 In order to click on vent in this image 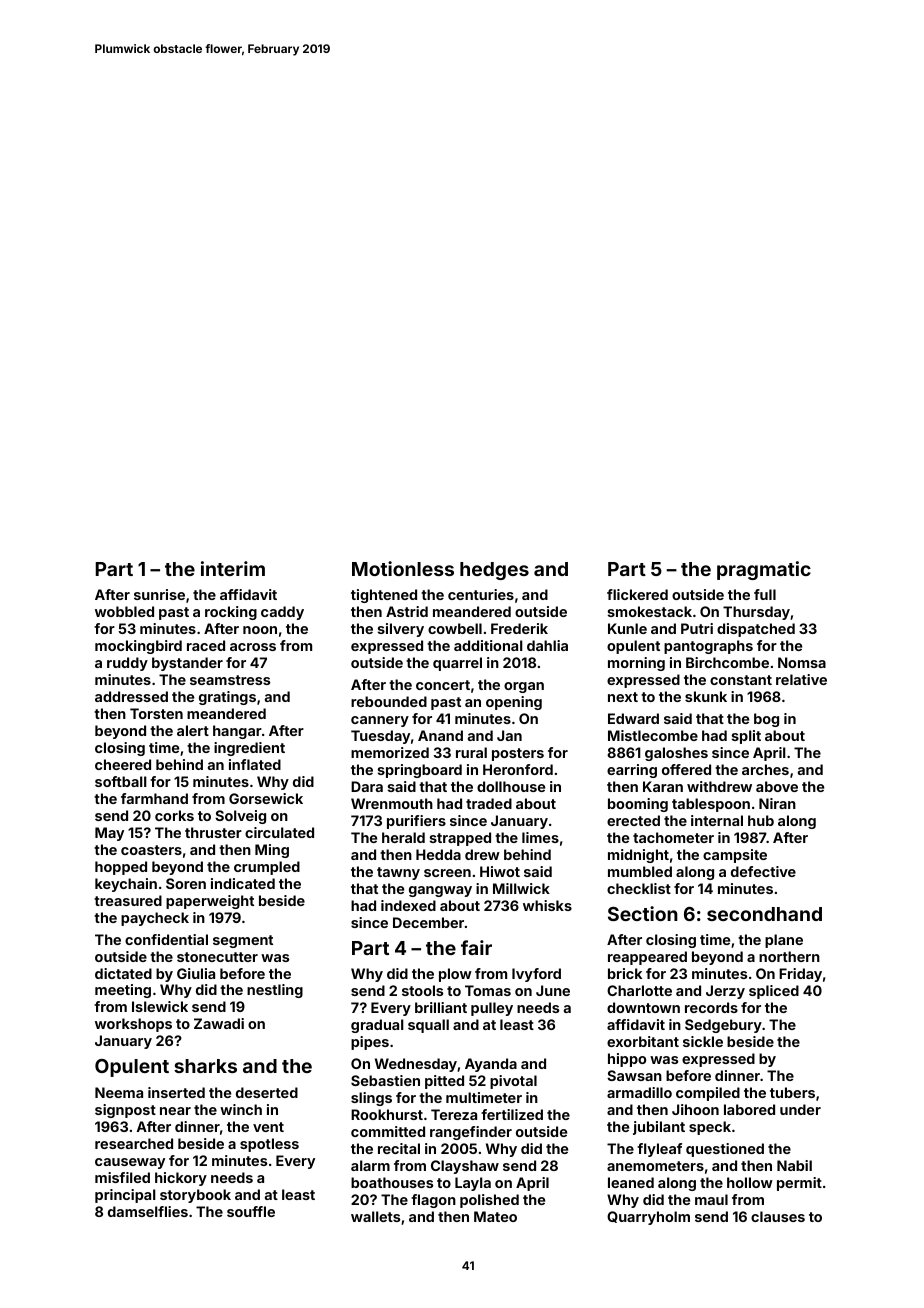, I will do `click(268, 1127)`.
